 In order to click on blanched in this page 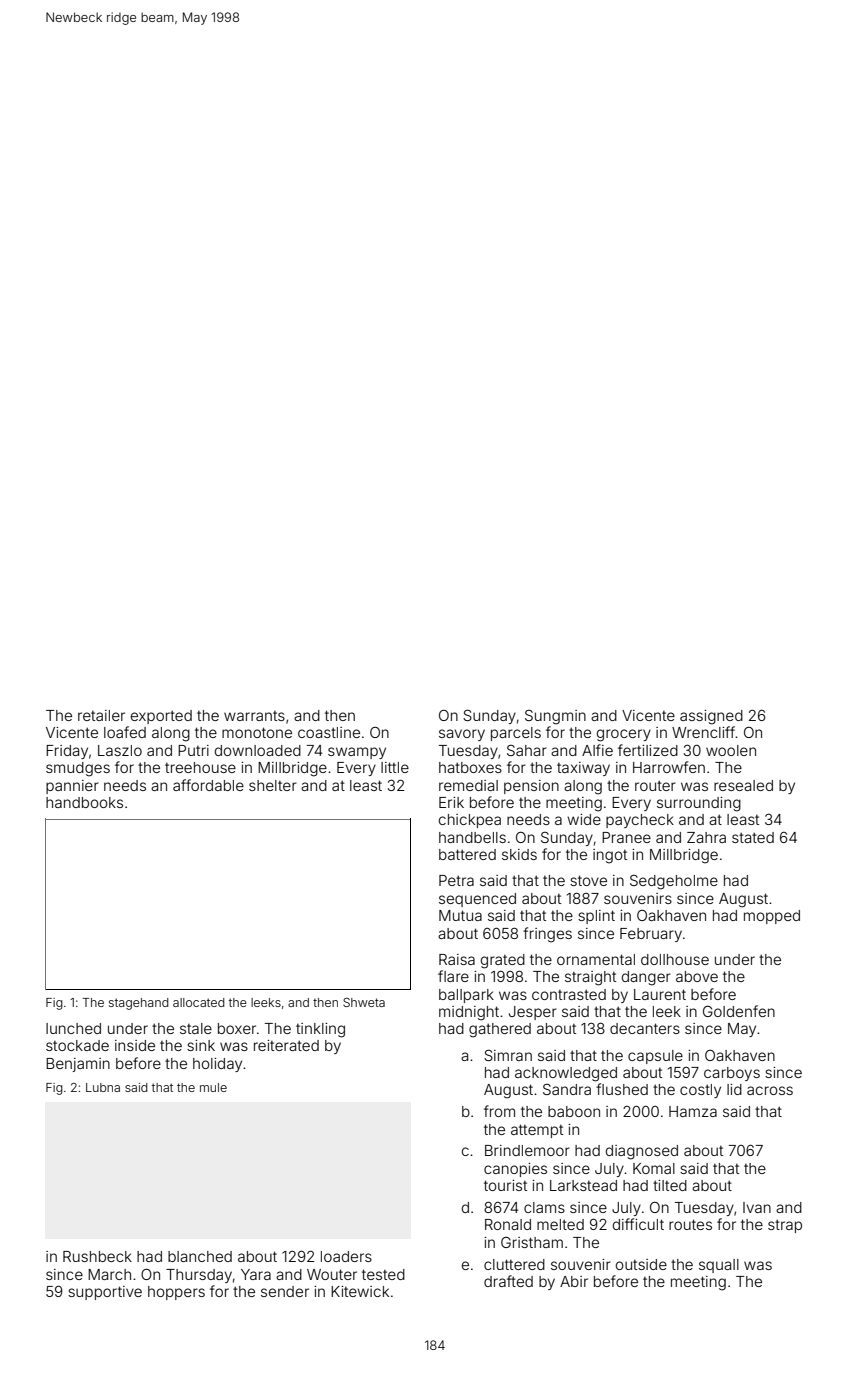, I will do `click(200, 1256)`.
